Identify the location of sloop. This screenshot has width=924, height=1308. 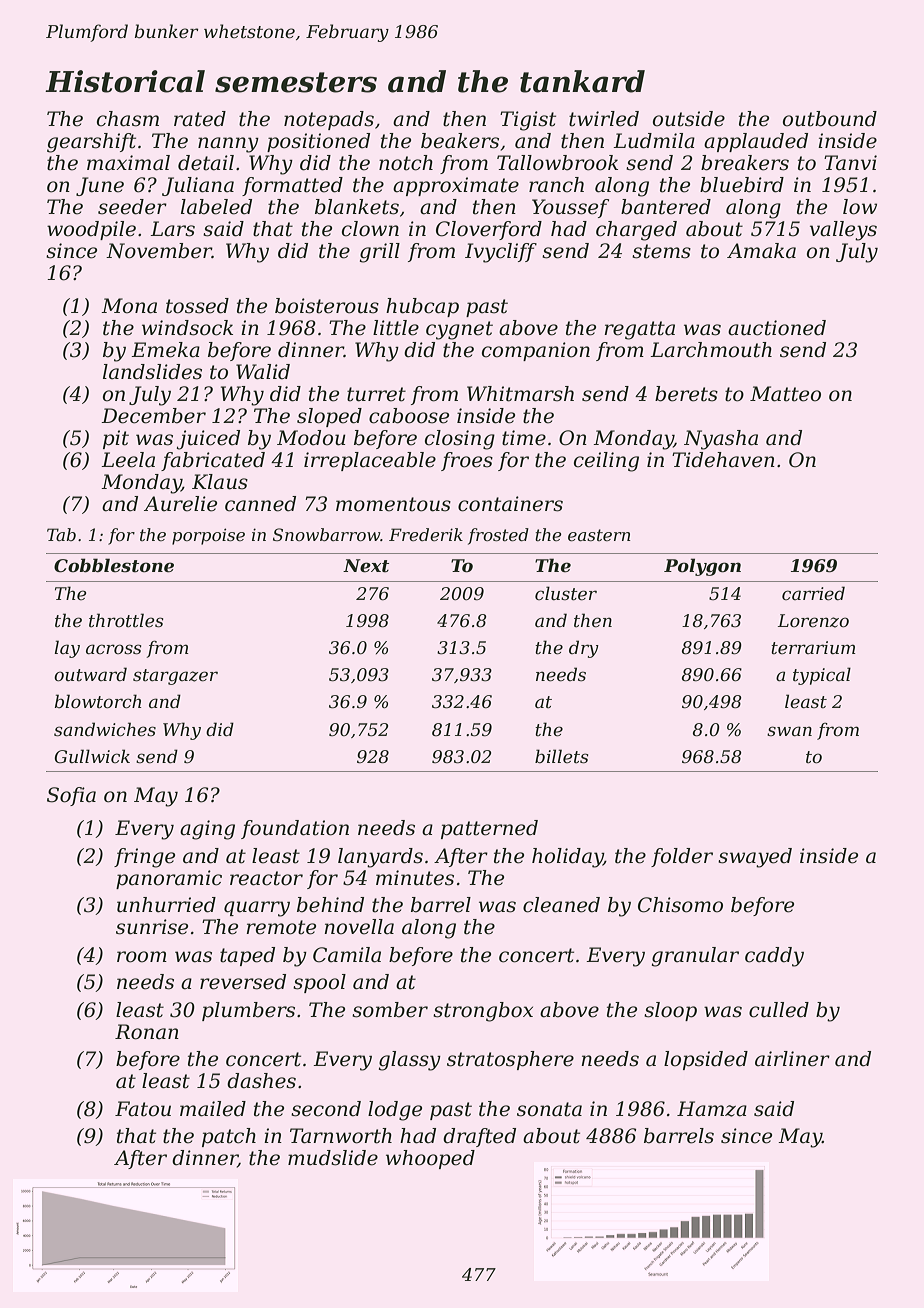
(670, 1011).
